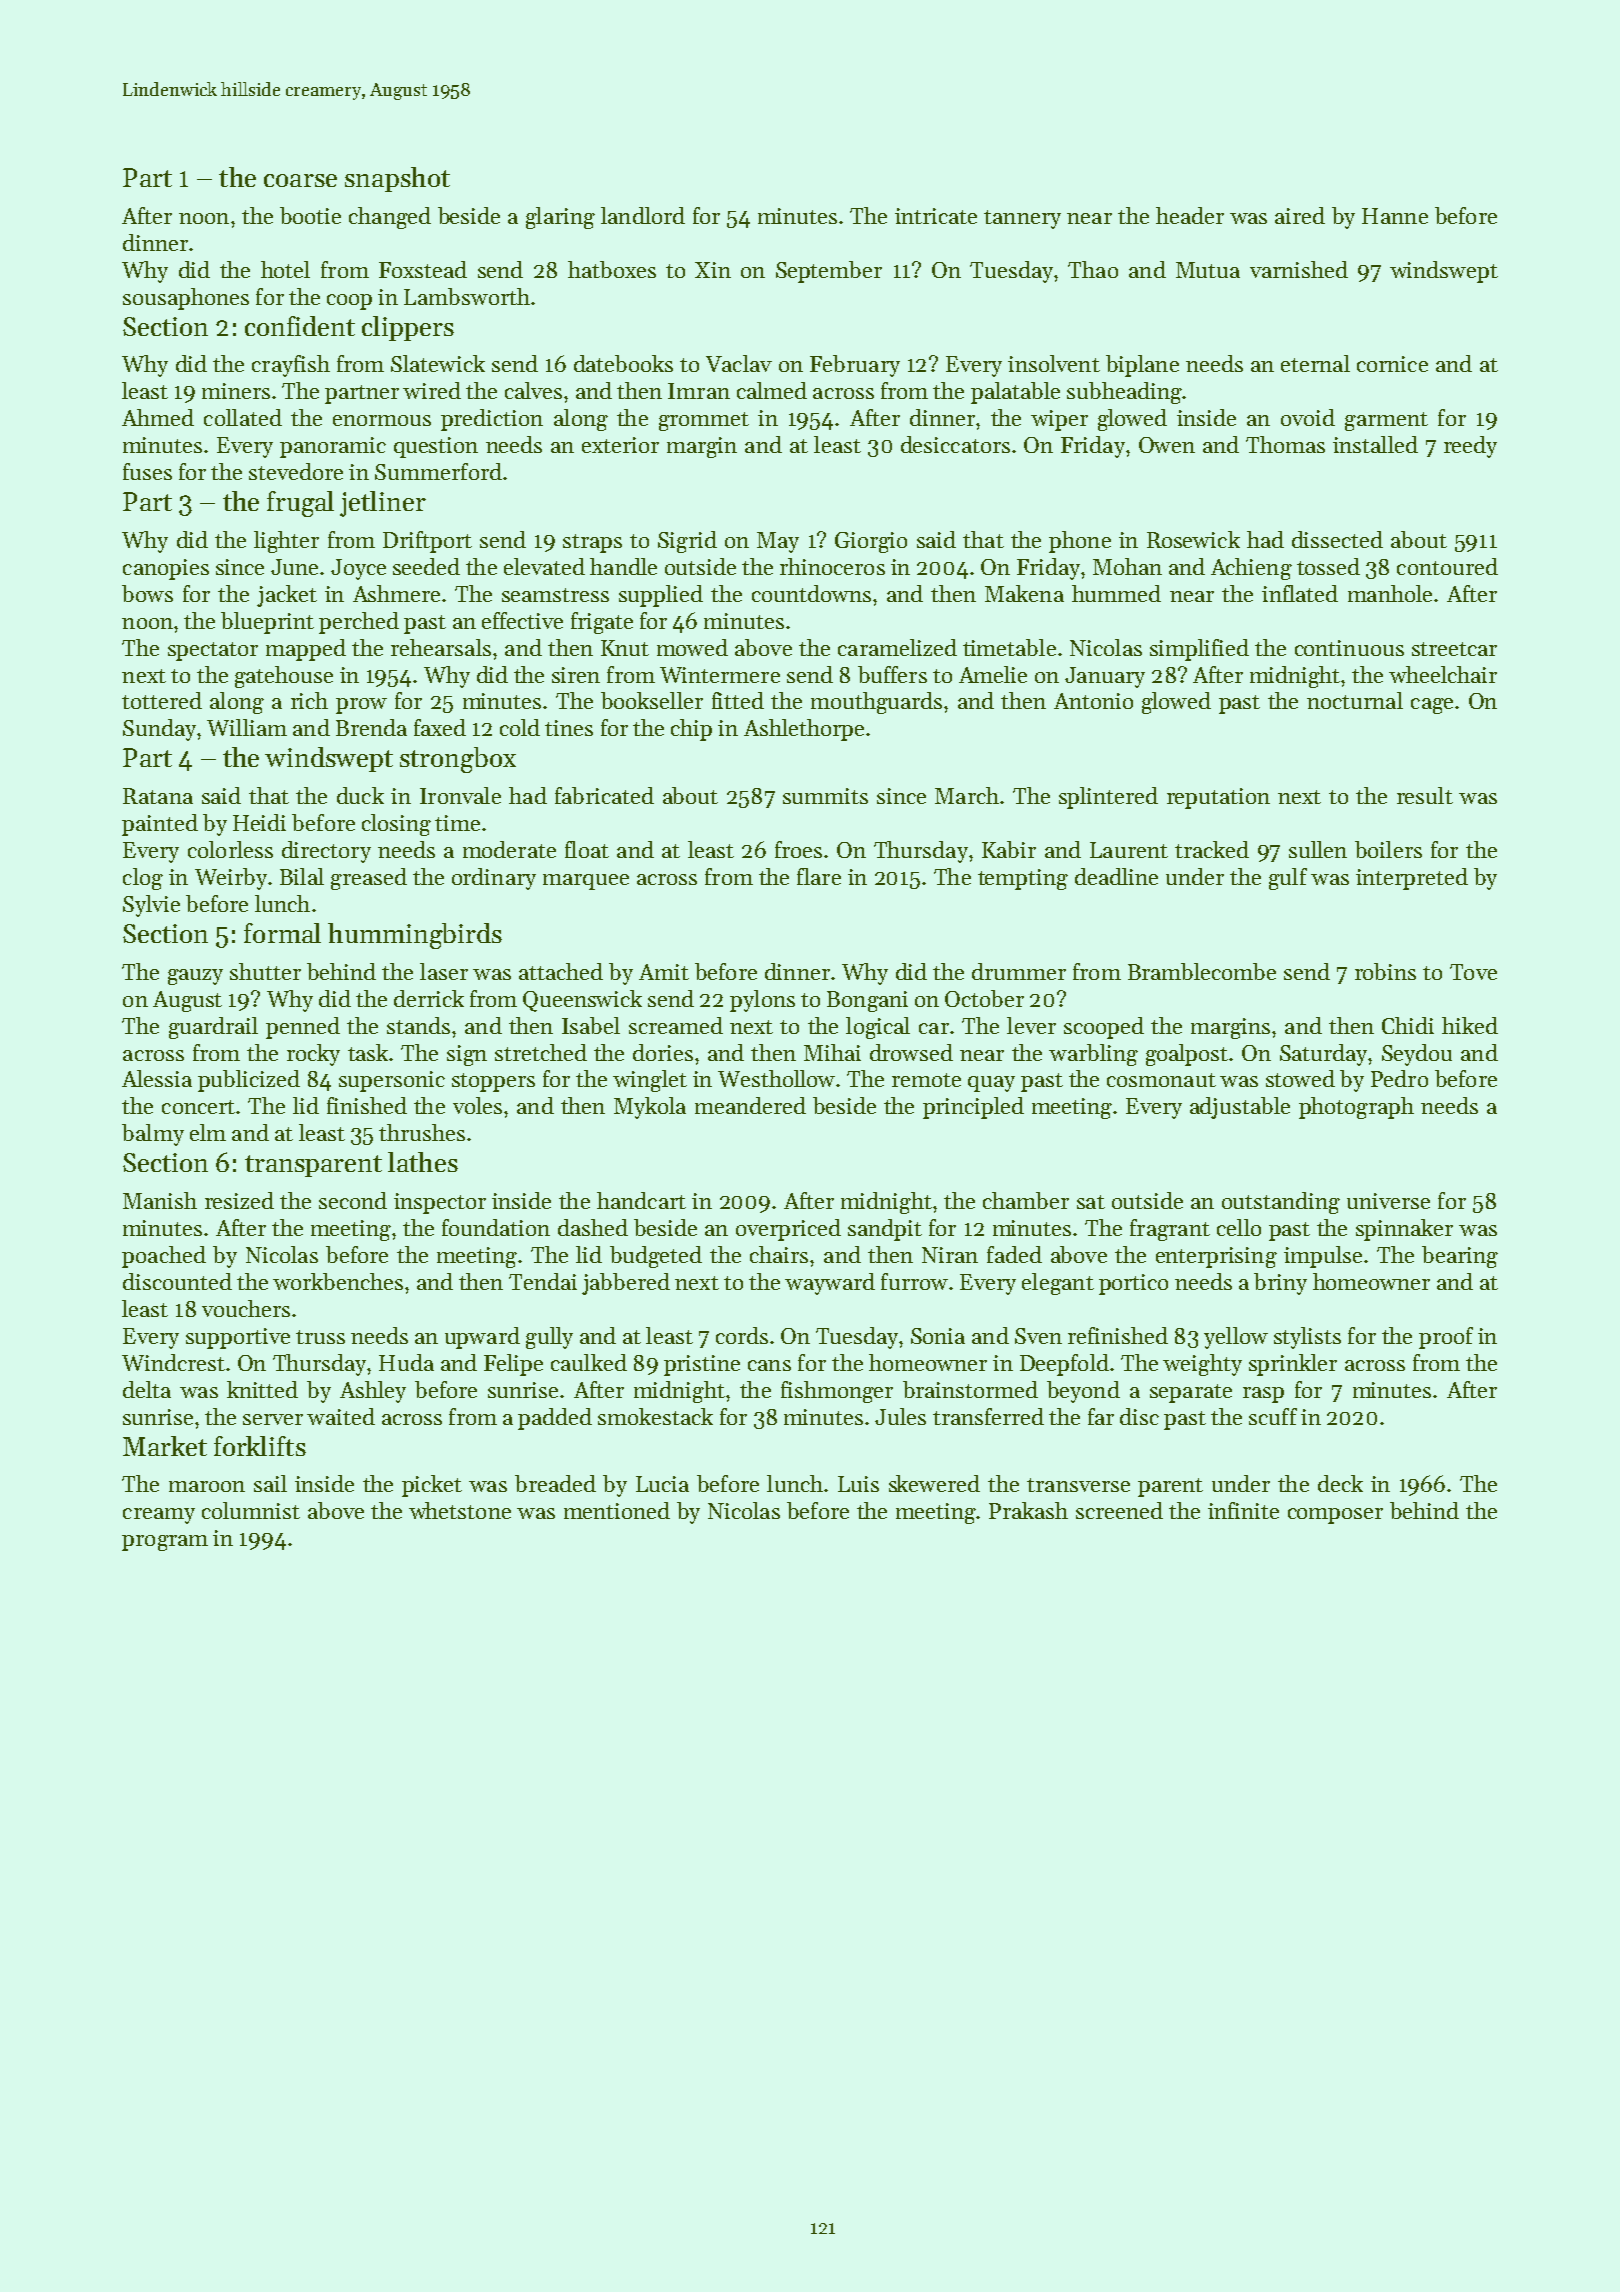  What do you see at coordinates (165, 1543) in the document?
I see `program` at bounding box center [165, 1543].
